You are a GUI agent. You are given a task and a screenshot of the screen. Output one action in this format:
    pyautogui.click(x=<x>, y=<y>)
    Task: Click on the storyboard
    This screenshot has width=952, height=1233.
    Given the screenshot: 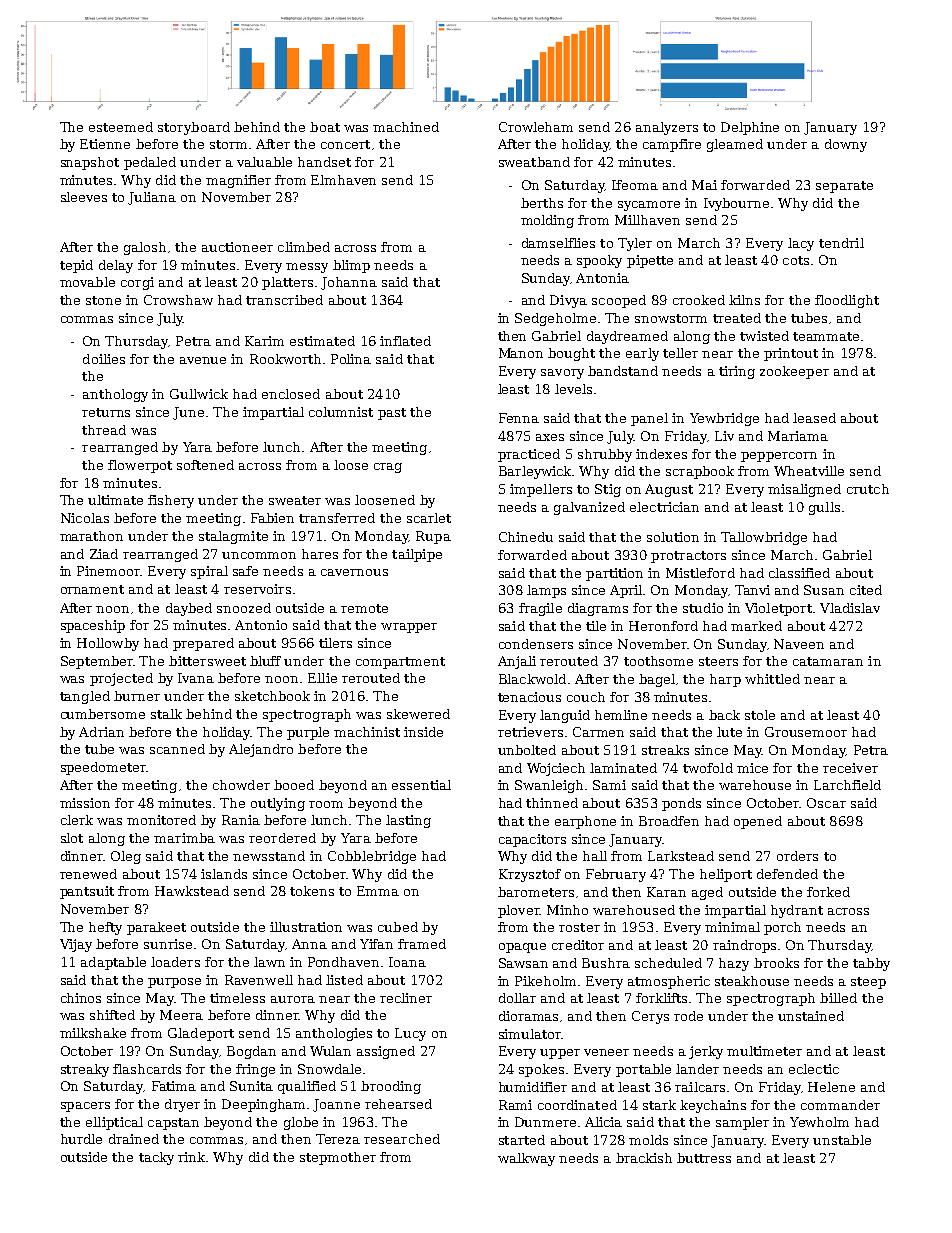 What is the action you would take?
    pyautogui.click(x=194, y=128)
